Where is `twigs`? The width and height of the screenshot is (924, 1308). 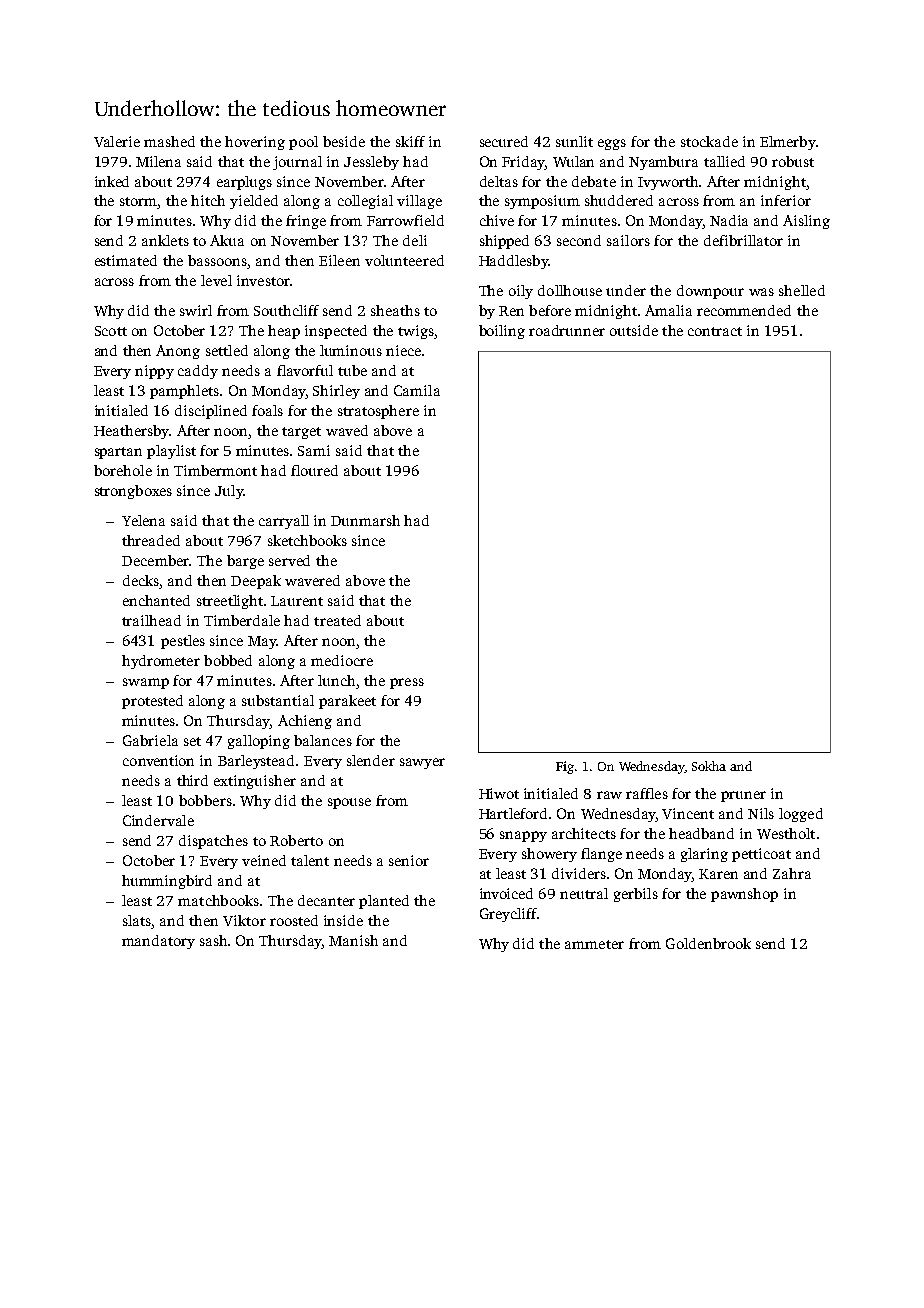 twigs is located at coordinates (416, 332).
